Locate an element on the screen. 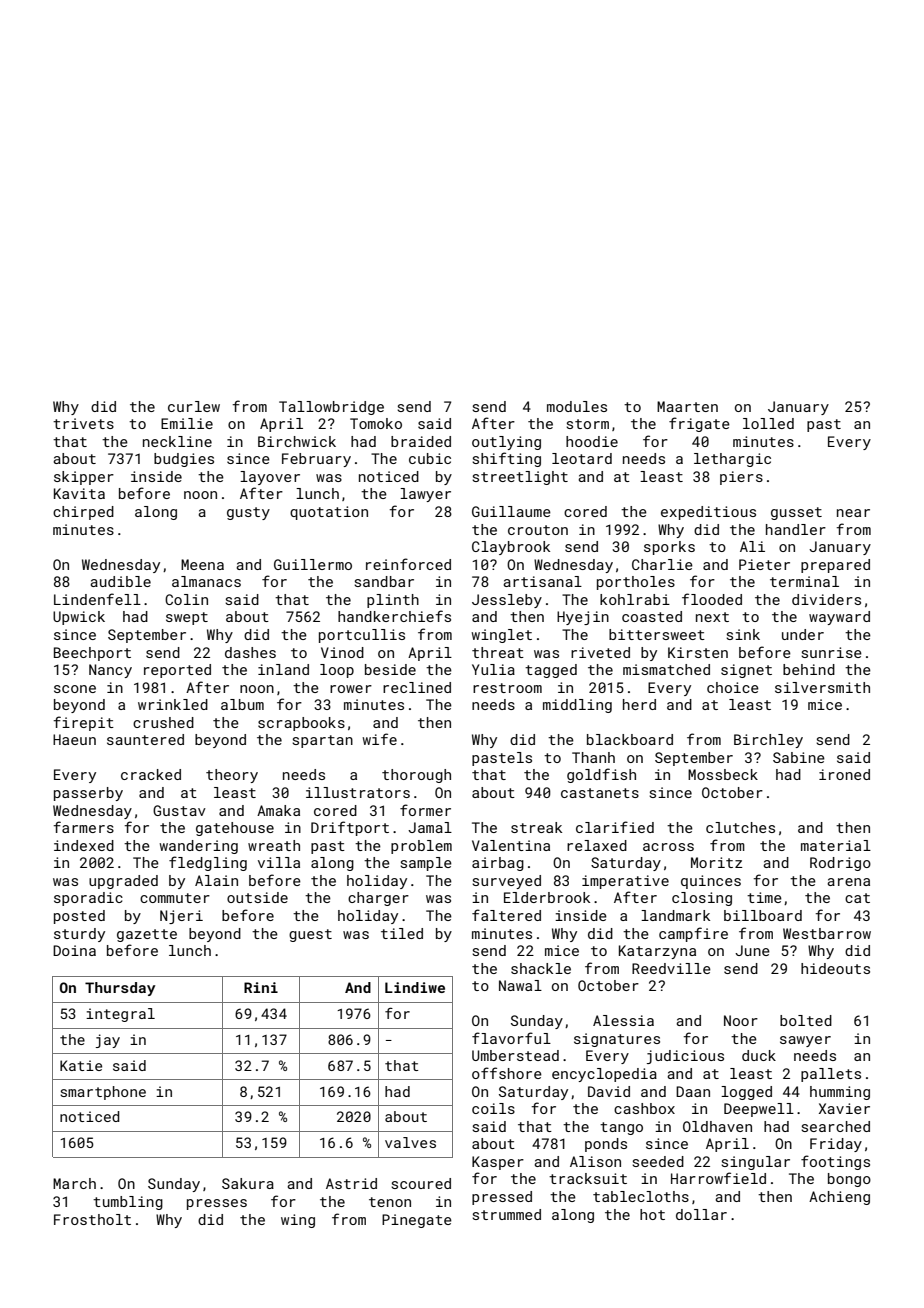  March is located at coordinates (74, 1183).
